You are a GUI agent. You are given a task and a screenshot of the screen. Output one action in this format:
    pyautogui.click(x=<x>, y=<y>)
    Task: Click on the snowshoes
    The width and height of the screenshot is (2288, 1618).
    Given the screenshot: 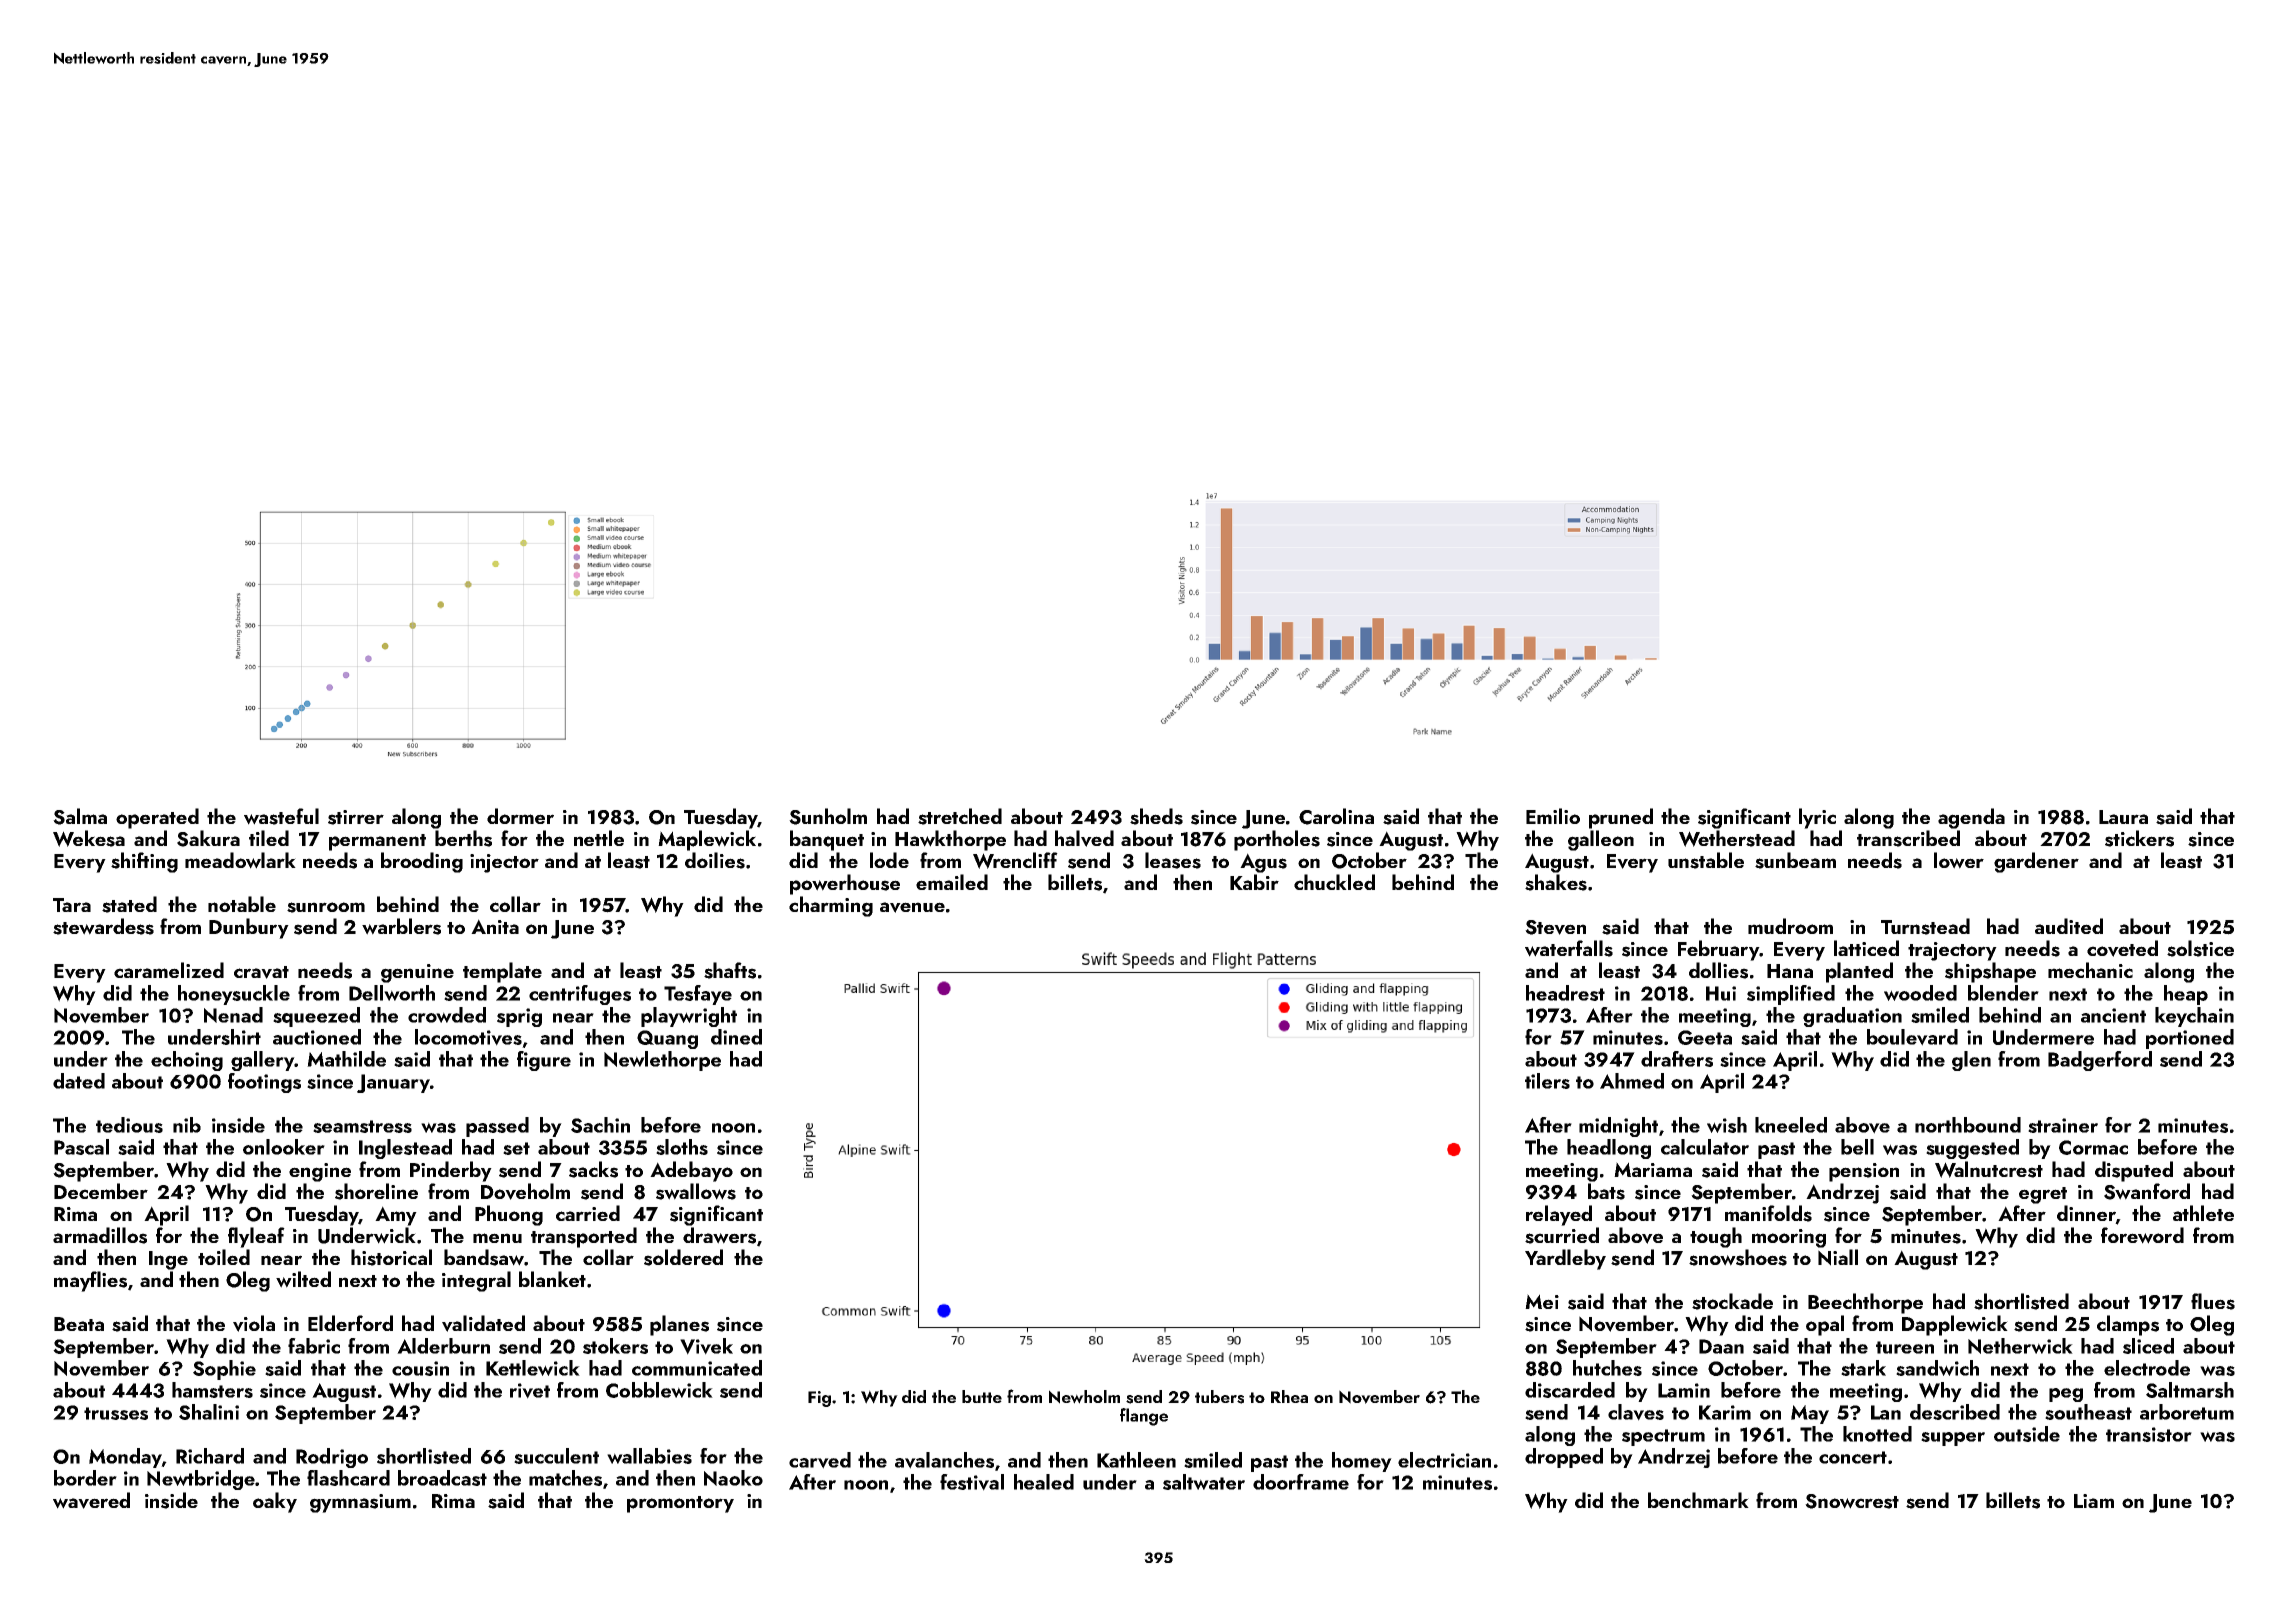 What is the action you would take?
    pyautogui.click(x=1738, y=1257)
